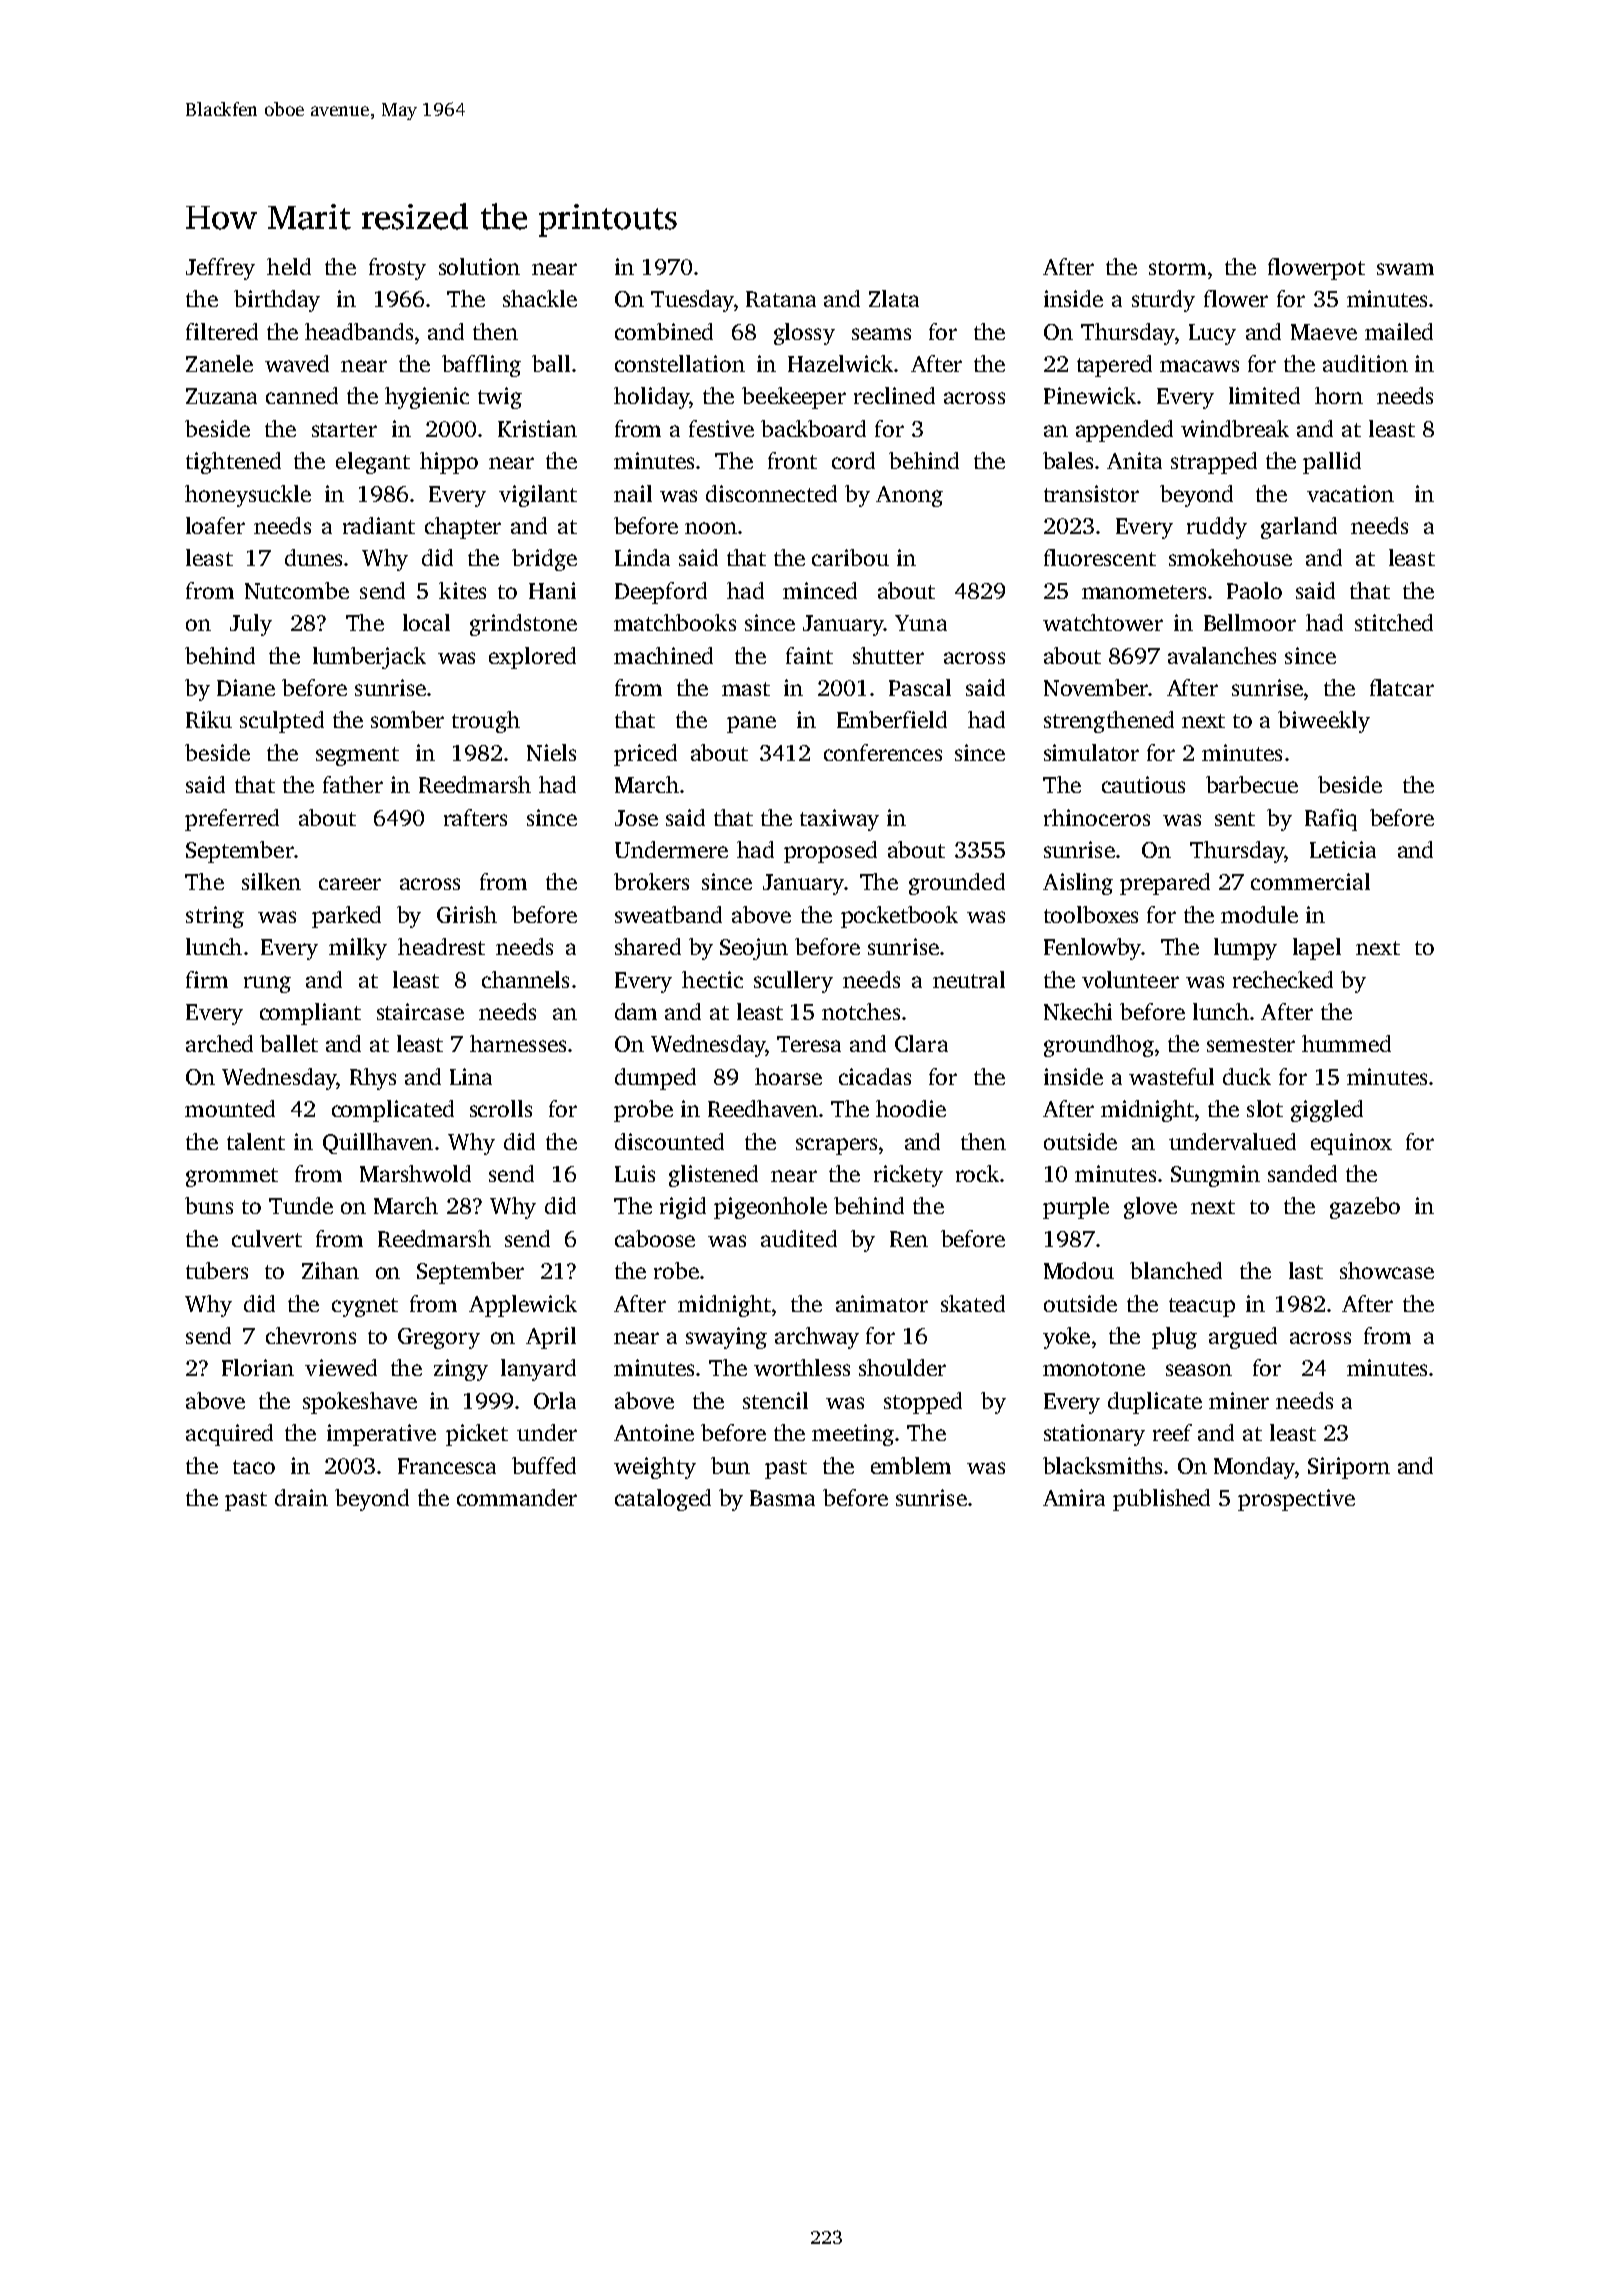  What do you see at coordinates (353, 784) in the image?
I see `father` at bounding box center [353, 784].
